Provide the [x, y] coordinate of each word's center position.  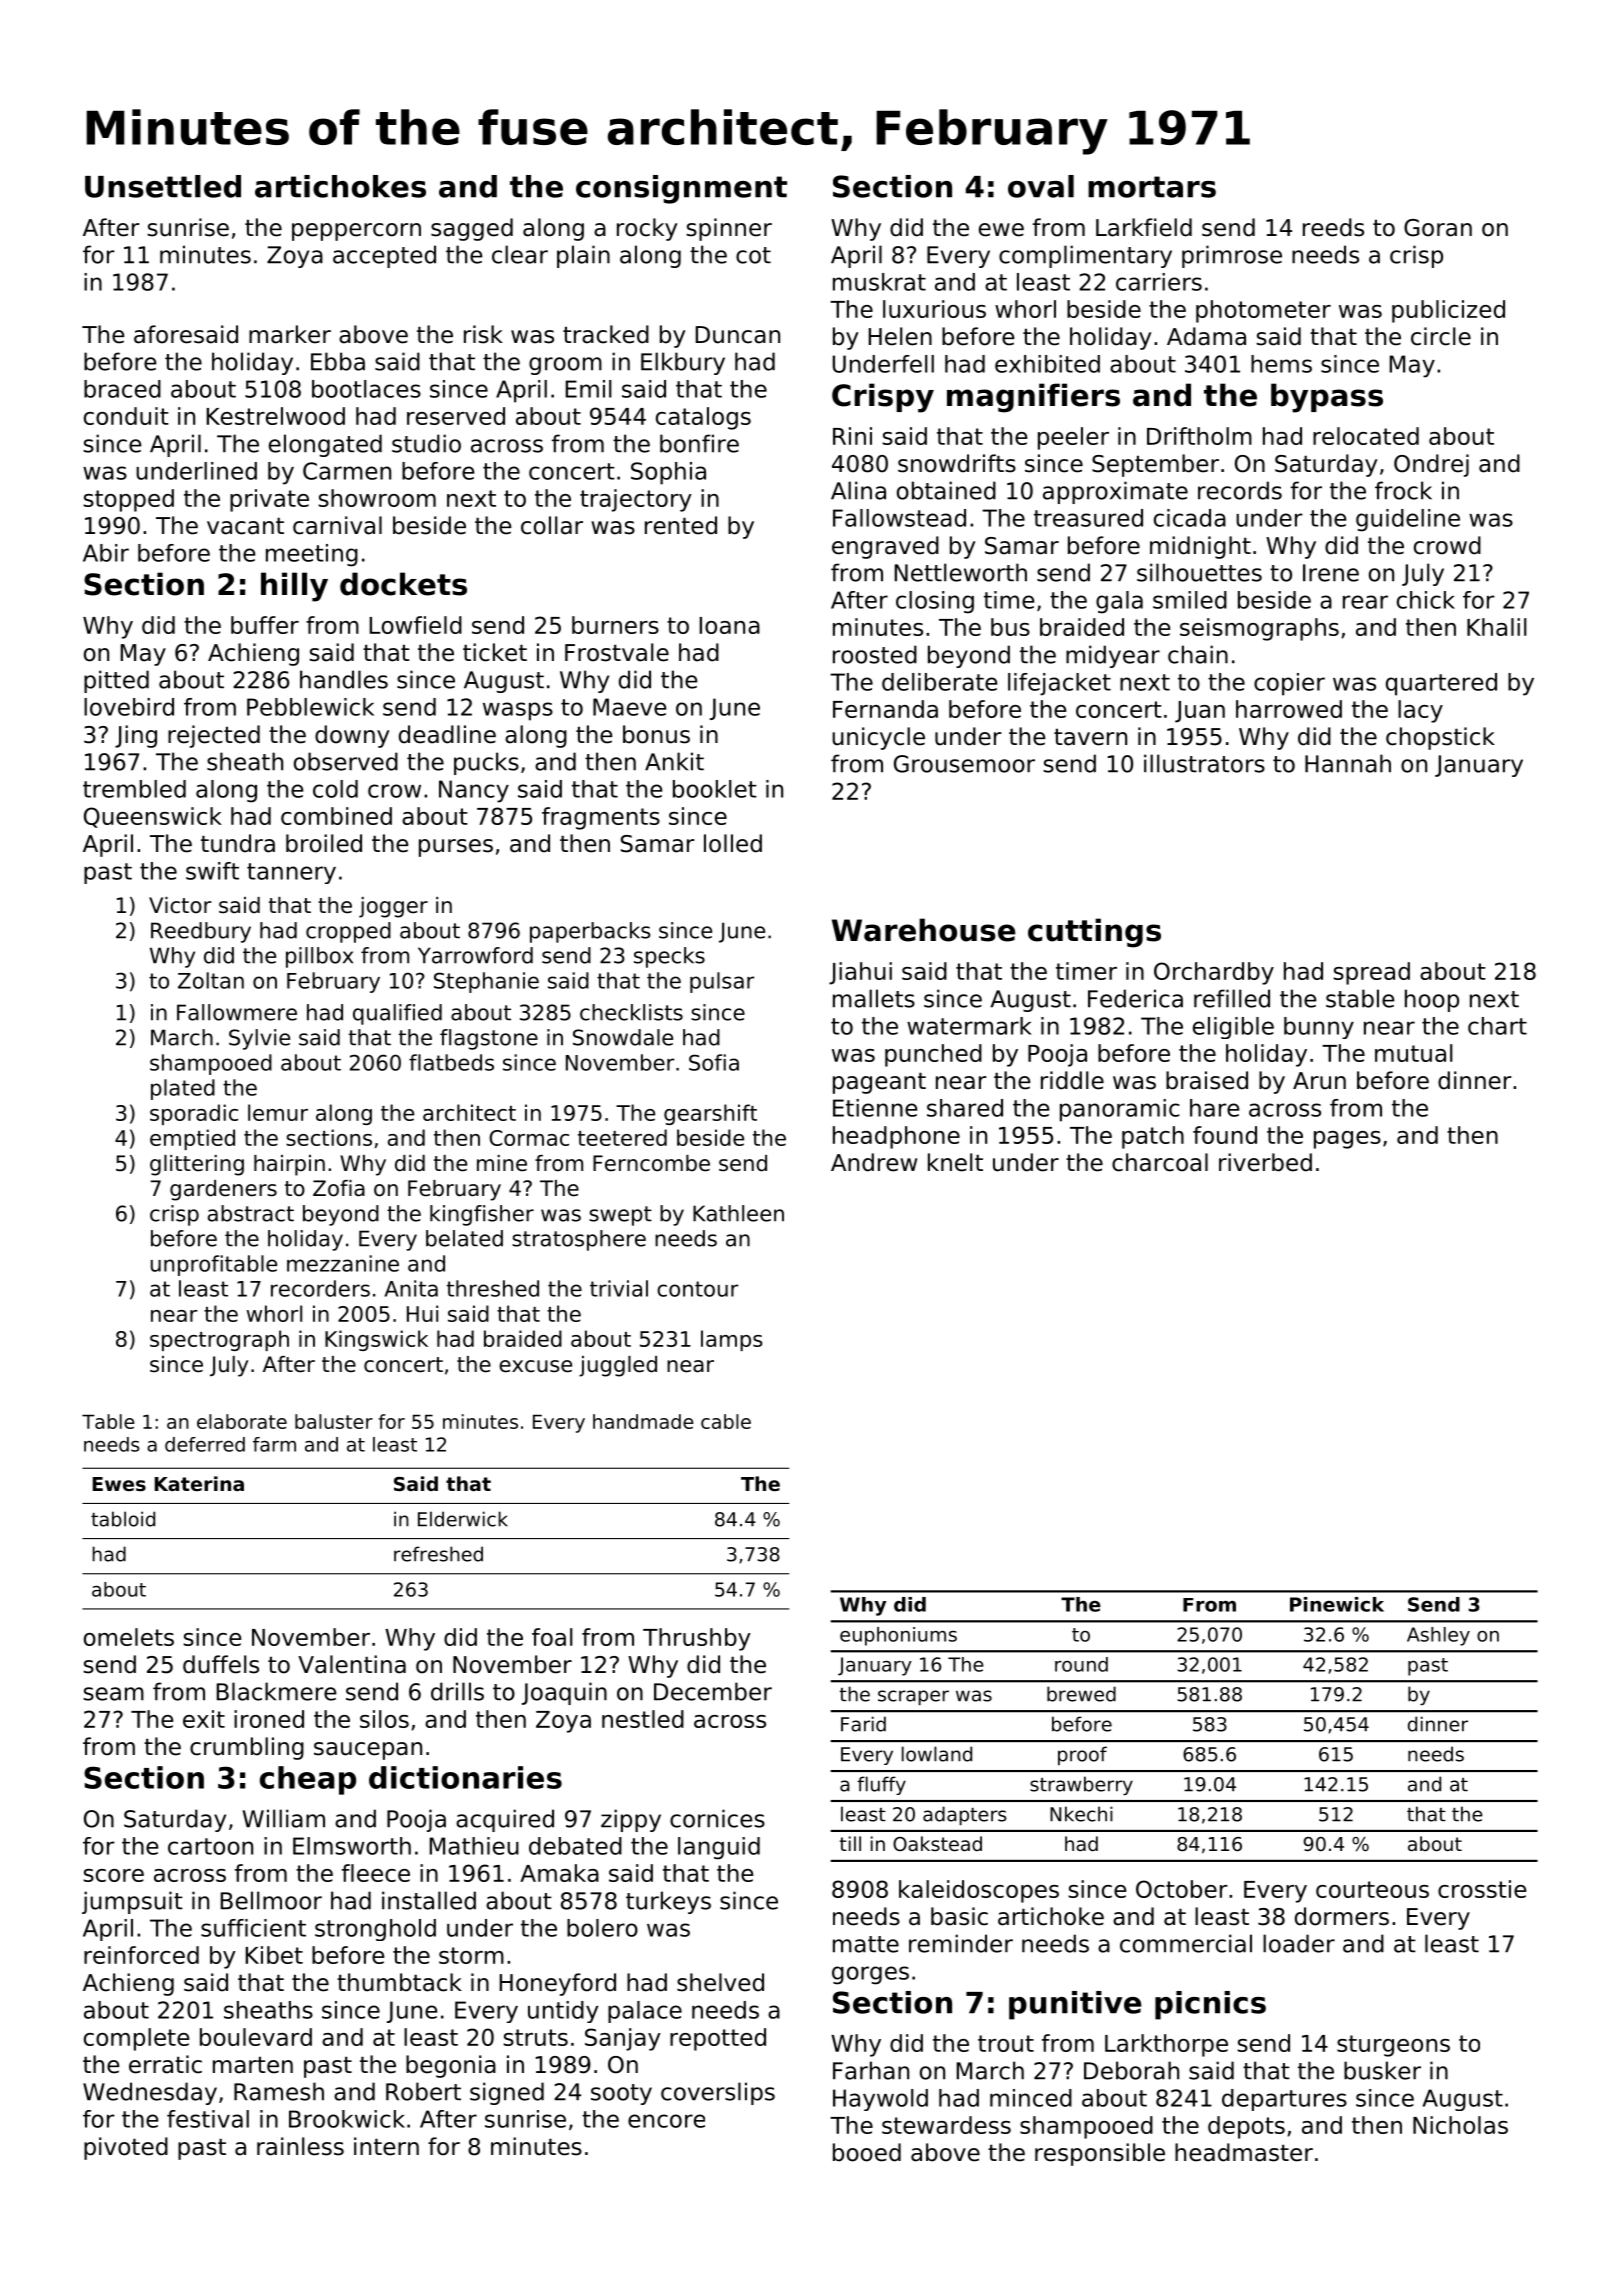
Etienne [875, 1108]
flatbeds [451, 1062]
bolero [602, 1928]
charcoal [1160, 1162]
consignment [681, 189]
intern [386, 2146]
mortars [1152, 187]
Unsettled [163, 186]
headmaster [1244, 2152]
